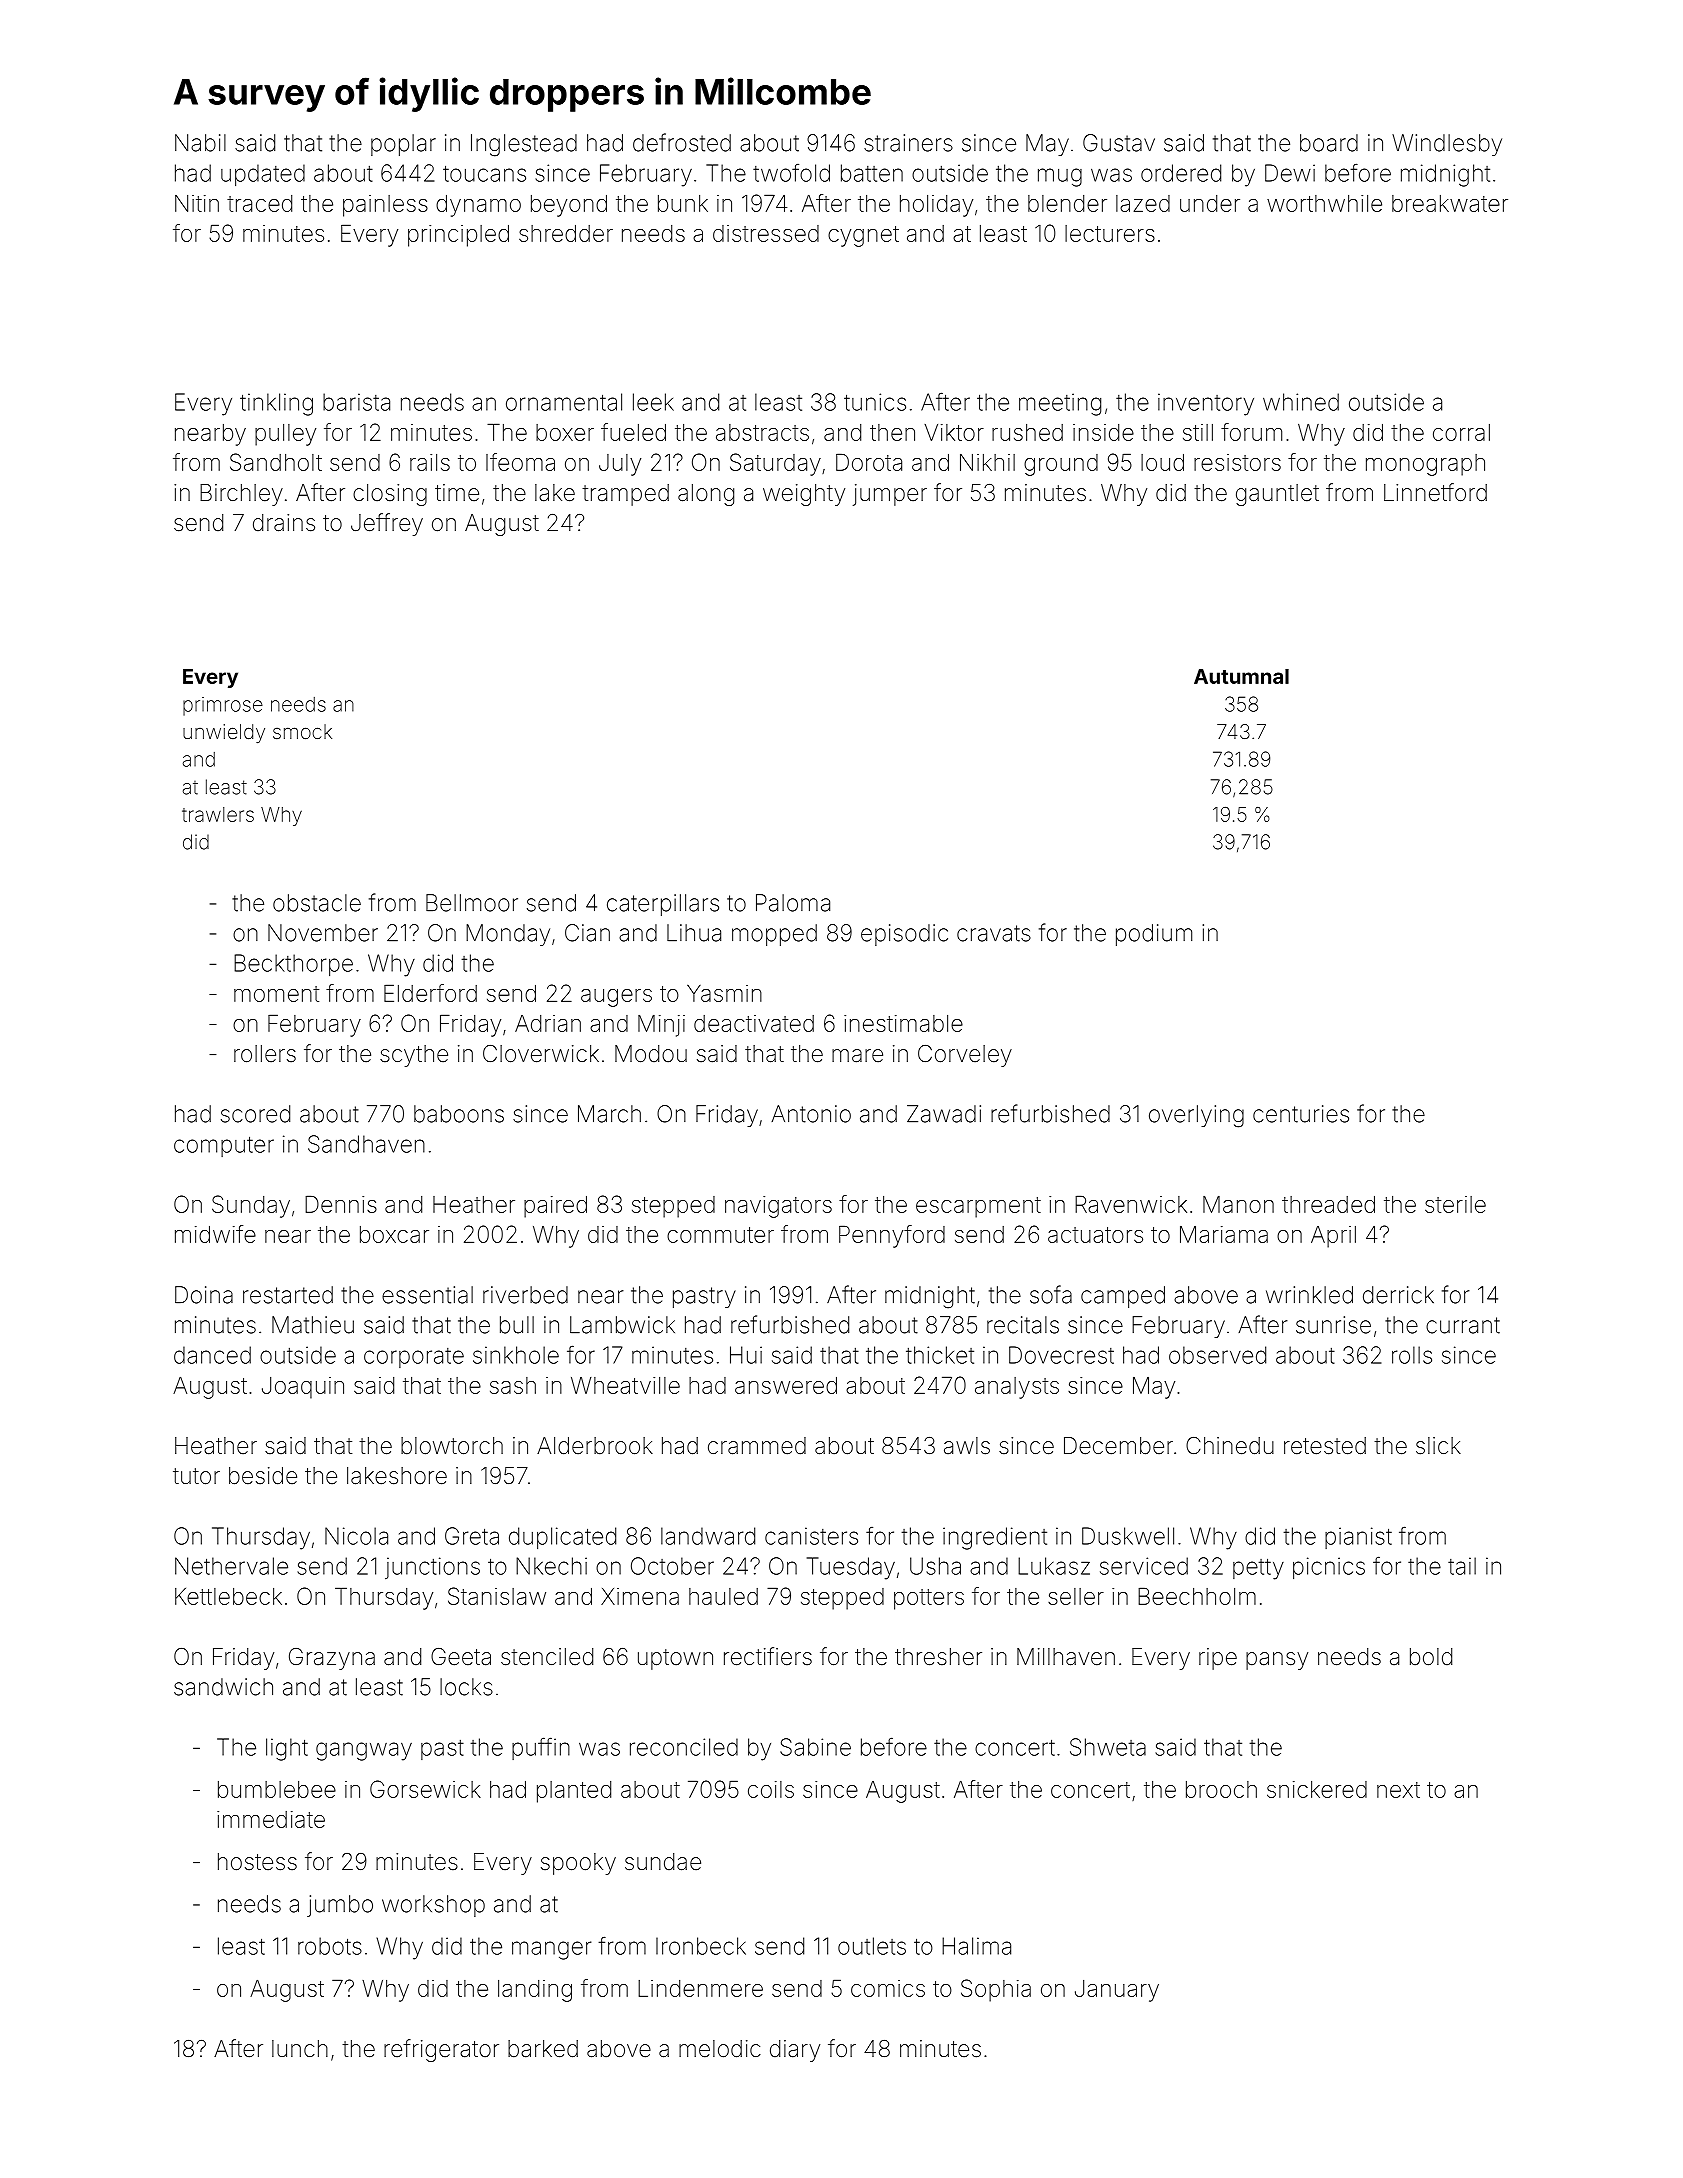 Image resolution: width=1683 pixels, height=2178 pixels. What do you see at coordinates (200, 143) in the image?
I see `Nabil` at bounding box center [200, 143].
